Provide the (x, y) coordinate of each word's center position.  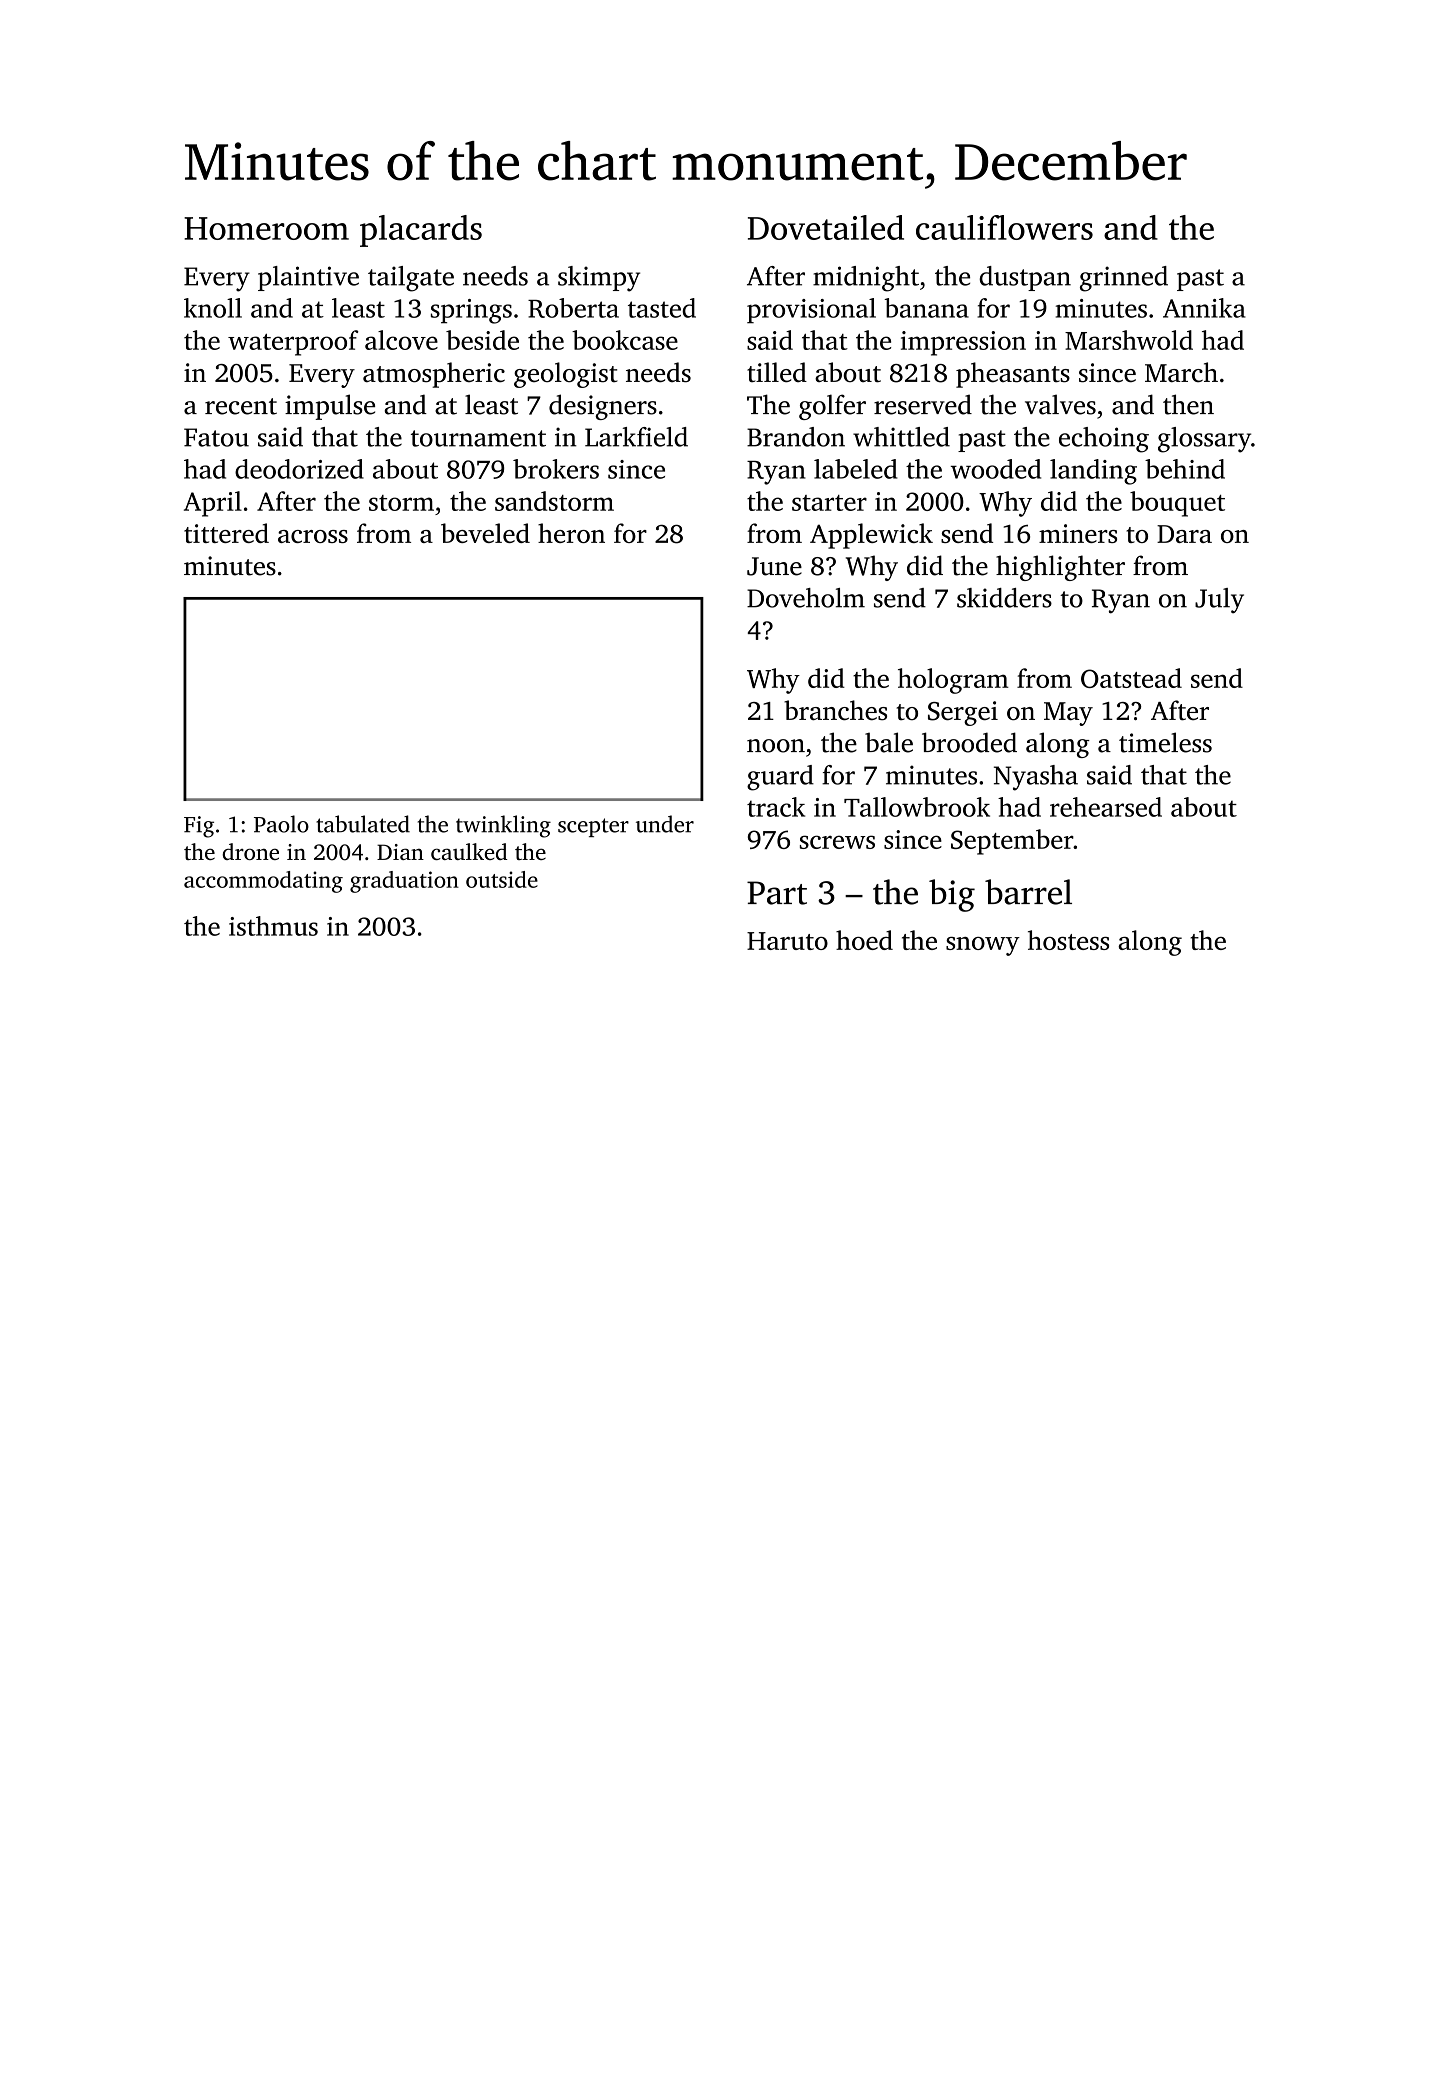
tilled (777, 372)
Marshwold (1129, 340)
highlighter (1060, 568)
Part (777, 893)
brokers (556, 469)
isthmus (273, 926)
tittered (226, 533)
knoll (213, 308)
